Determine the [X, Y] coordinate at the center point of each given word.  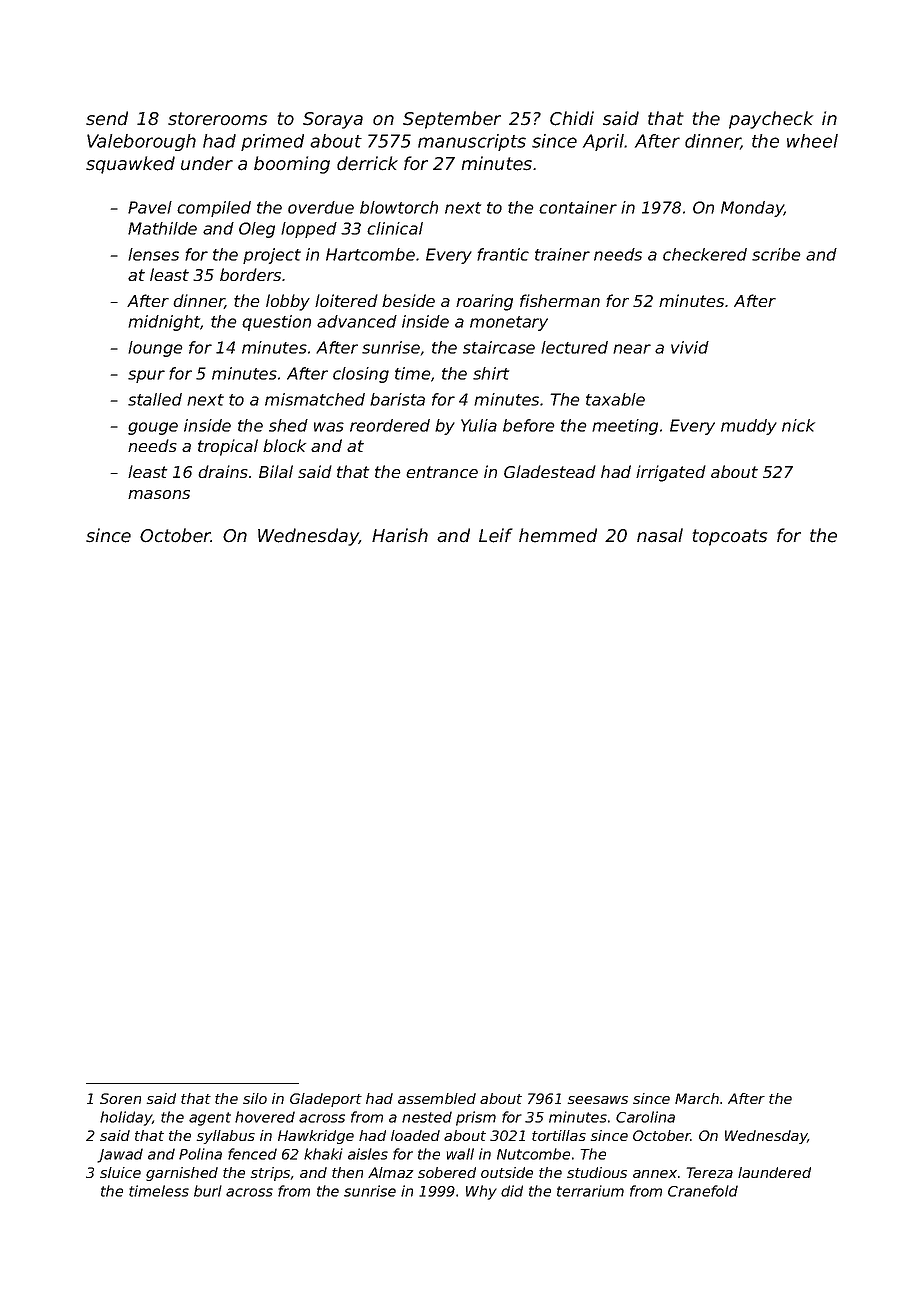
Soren [120, 1098]
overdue [321, 207]
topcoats [730, 537]
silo [255, 1098]
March [697, 1098]
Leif [496, 535]
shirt [491, 373]
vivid [690, 347]
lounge [155, 349]
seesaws [597, 1100]
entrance [442, 472]
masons [159, 494]
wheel [812, 141]
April [603, 142]
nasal [660, 535]
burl [208, 1191]
